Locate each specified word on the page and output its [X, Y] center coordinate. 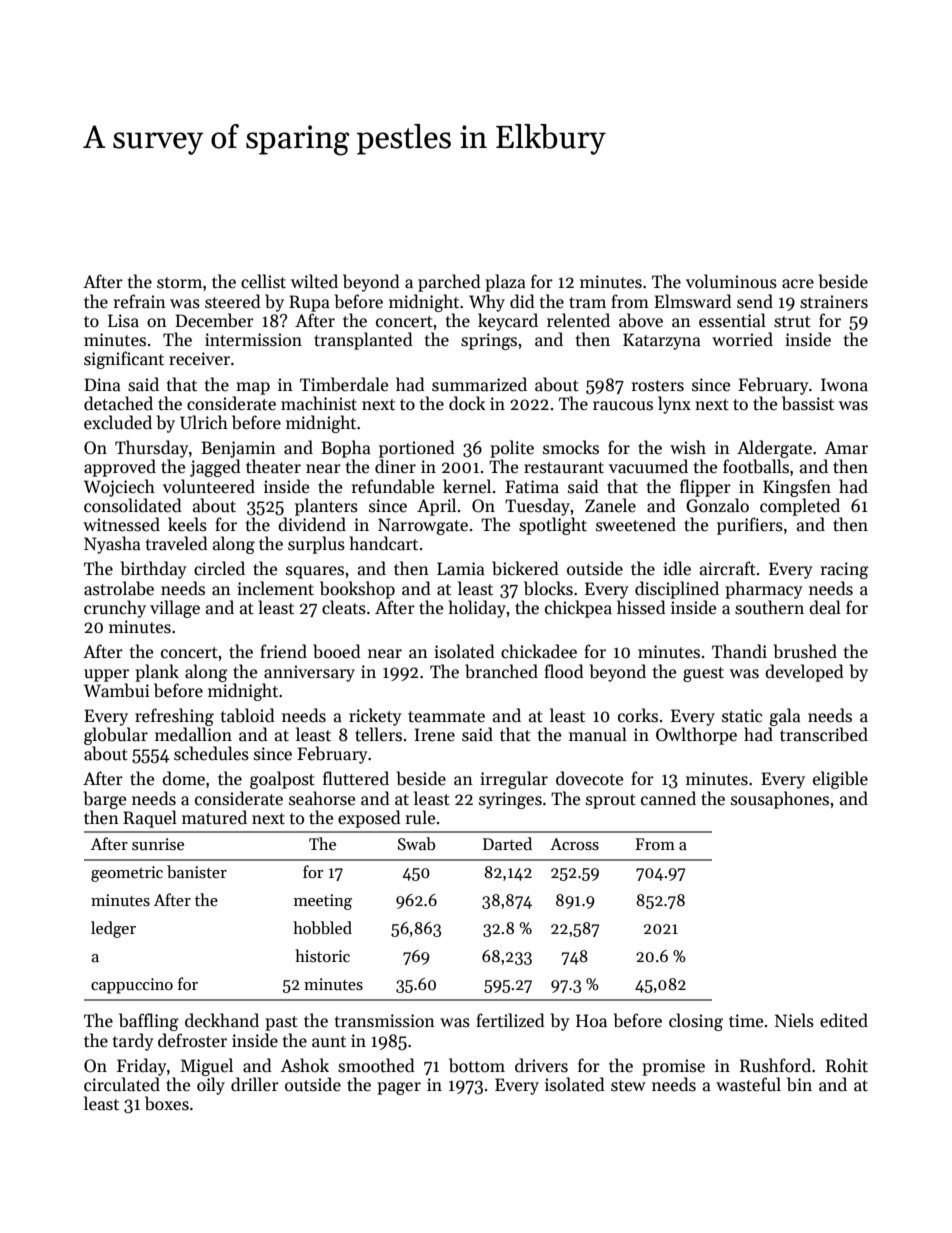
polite [512, 449]
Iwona [844, 385]
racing [845, 570]
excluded [118, 422]
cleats [344, 607]
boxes [167, 1103]
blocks [548, 588]
